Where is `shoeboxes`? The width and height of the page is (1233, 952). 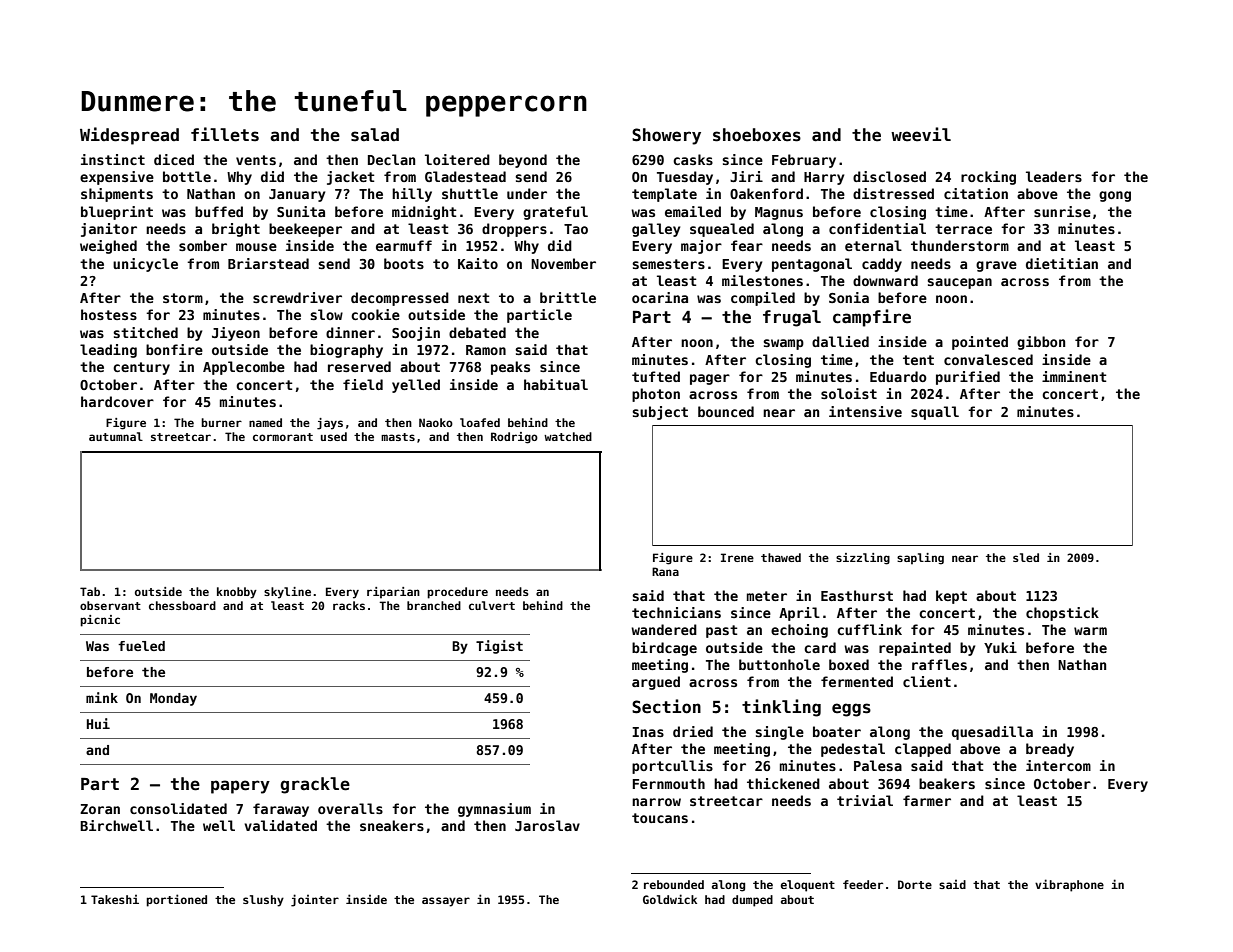 shoeboxes is located at coordinates (757, 135).
